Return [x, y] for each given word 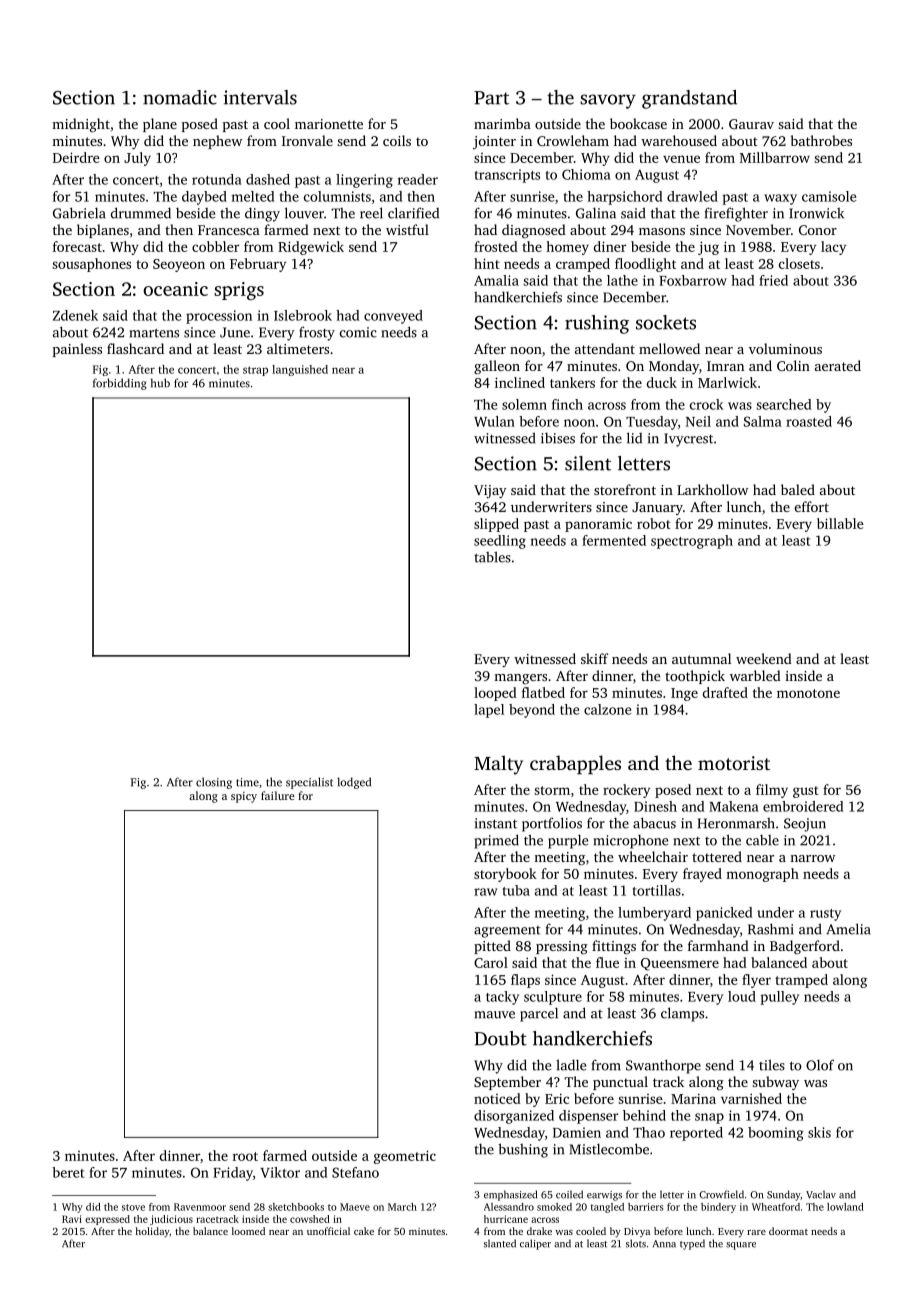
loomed [248, 1231]
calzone [607, 709]
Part [491, 98]
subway [775, 1083]
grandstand [689, 99]
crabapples [575, 765]
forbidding [120, 384]
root [245, 1156]
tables [492, 557]
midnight [81, 125]
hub [160, 383]
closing [214, 783]
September [507, 1083]
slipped [496, 525]
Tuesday [652, 423]
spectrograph [692, 542]
